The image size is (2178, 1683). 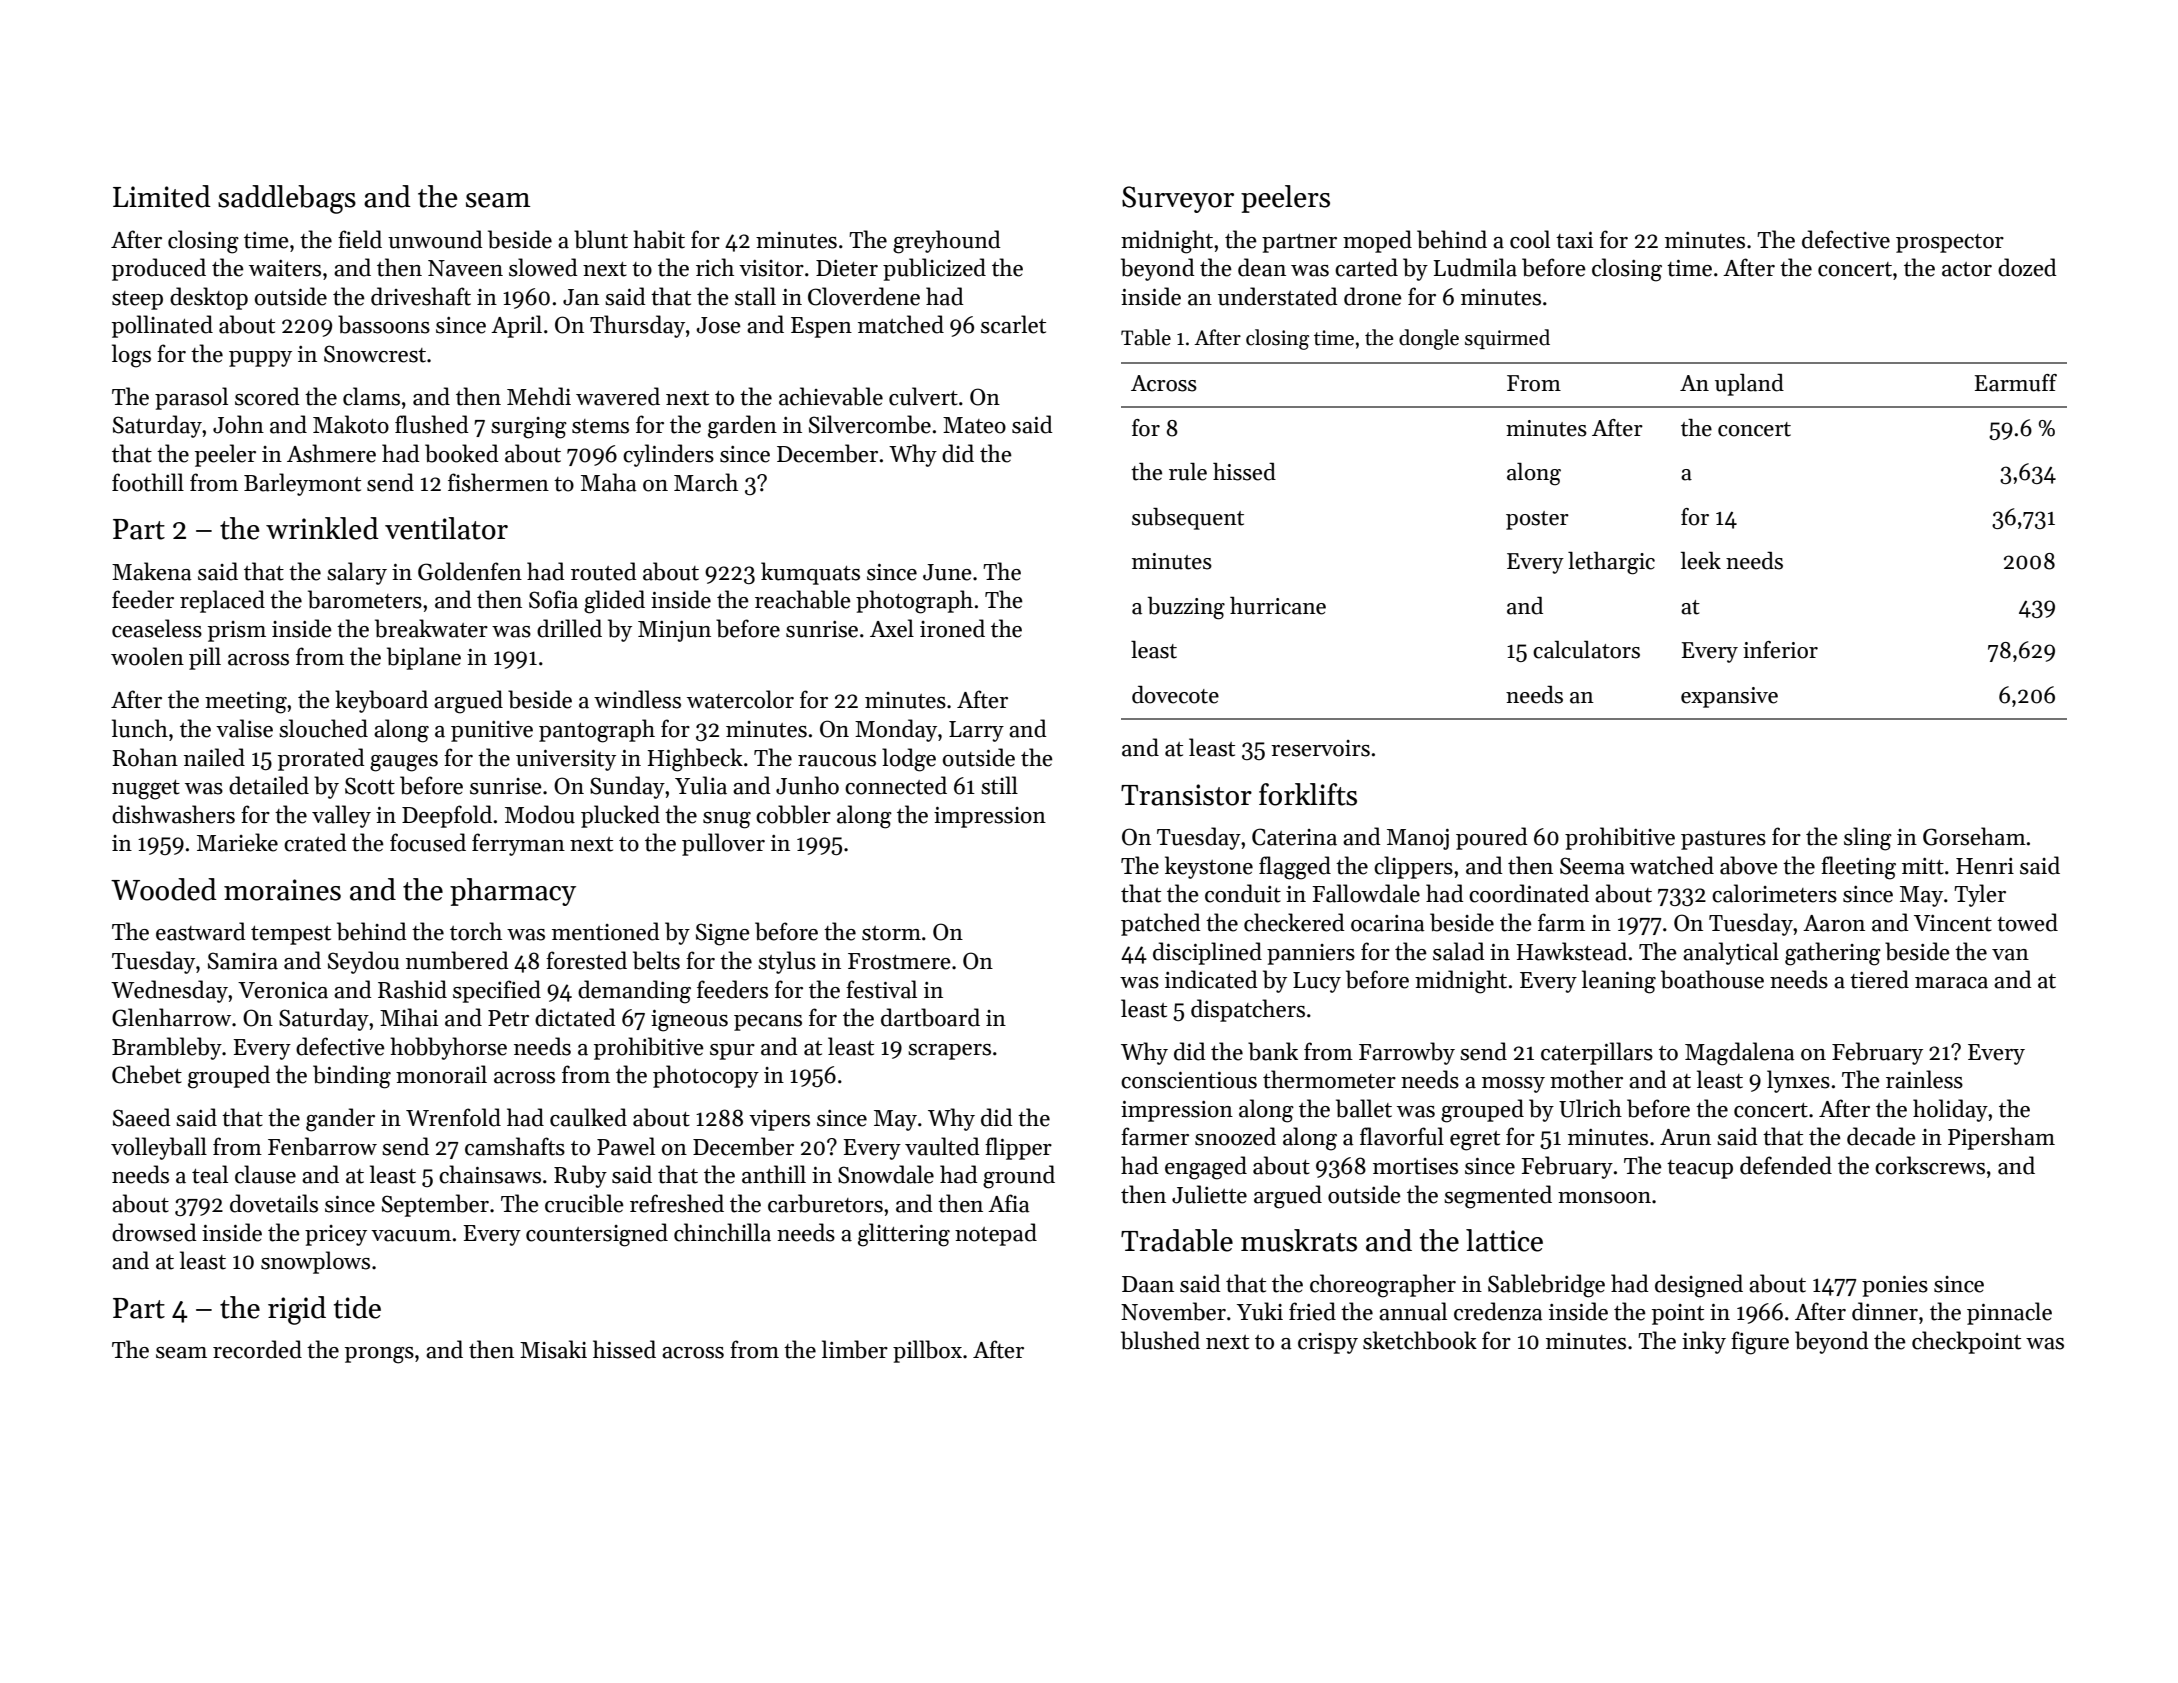 What do you see at coordinates (1729, 697) in the screenshot?
I see `expansive` at bounding box center [1729, 697].
